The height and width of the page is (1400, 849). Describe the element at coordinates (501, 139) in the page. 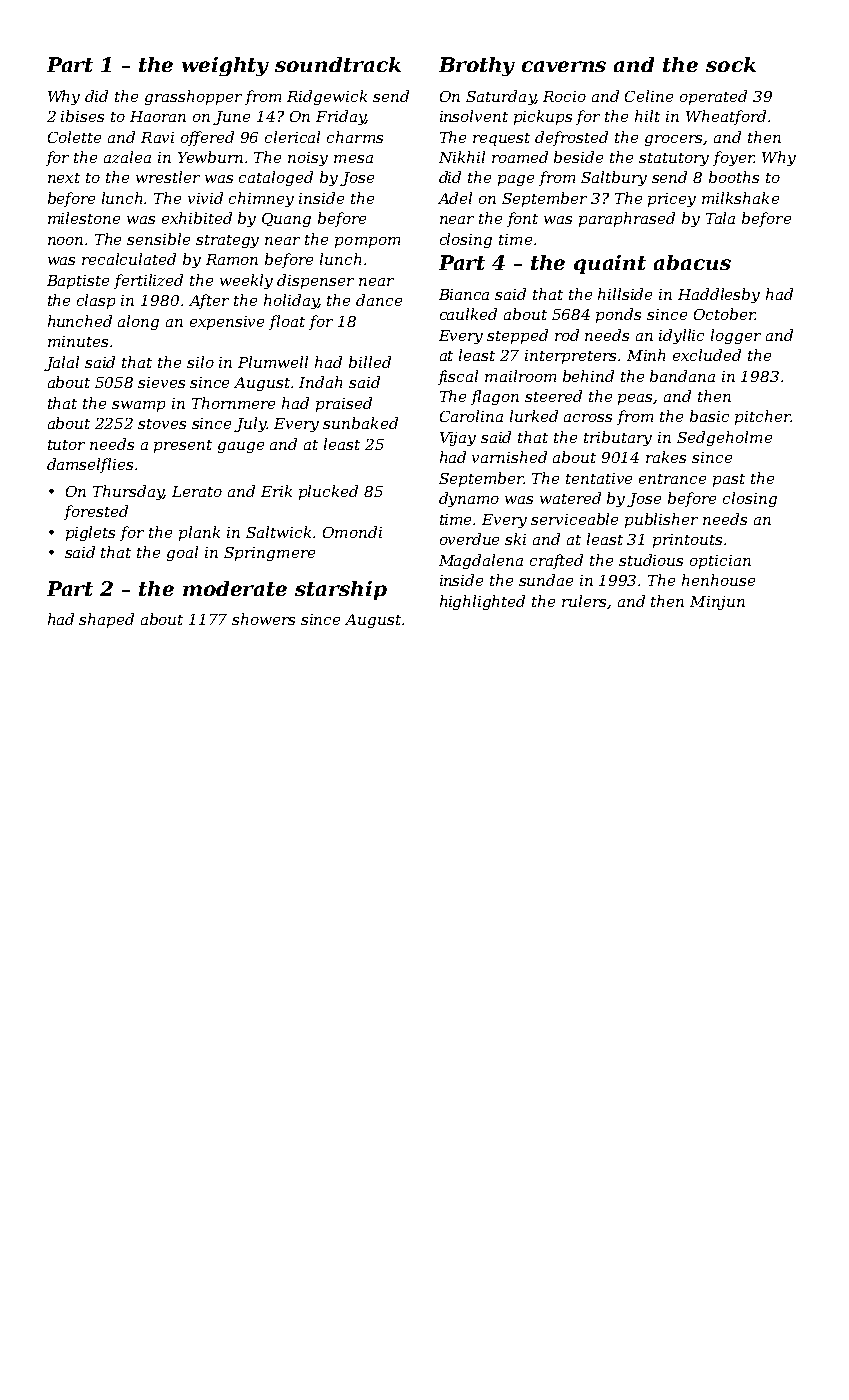

I see `request` at that location.
